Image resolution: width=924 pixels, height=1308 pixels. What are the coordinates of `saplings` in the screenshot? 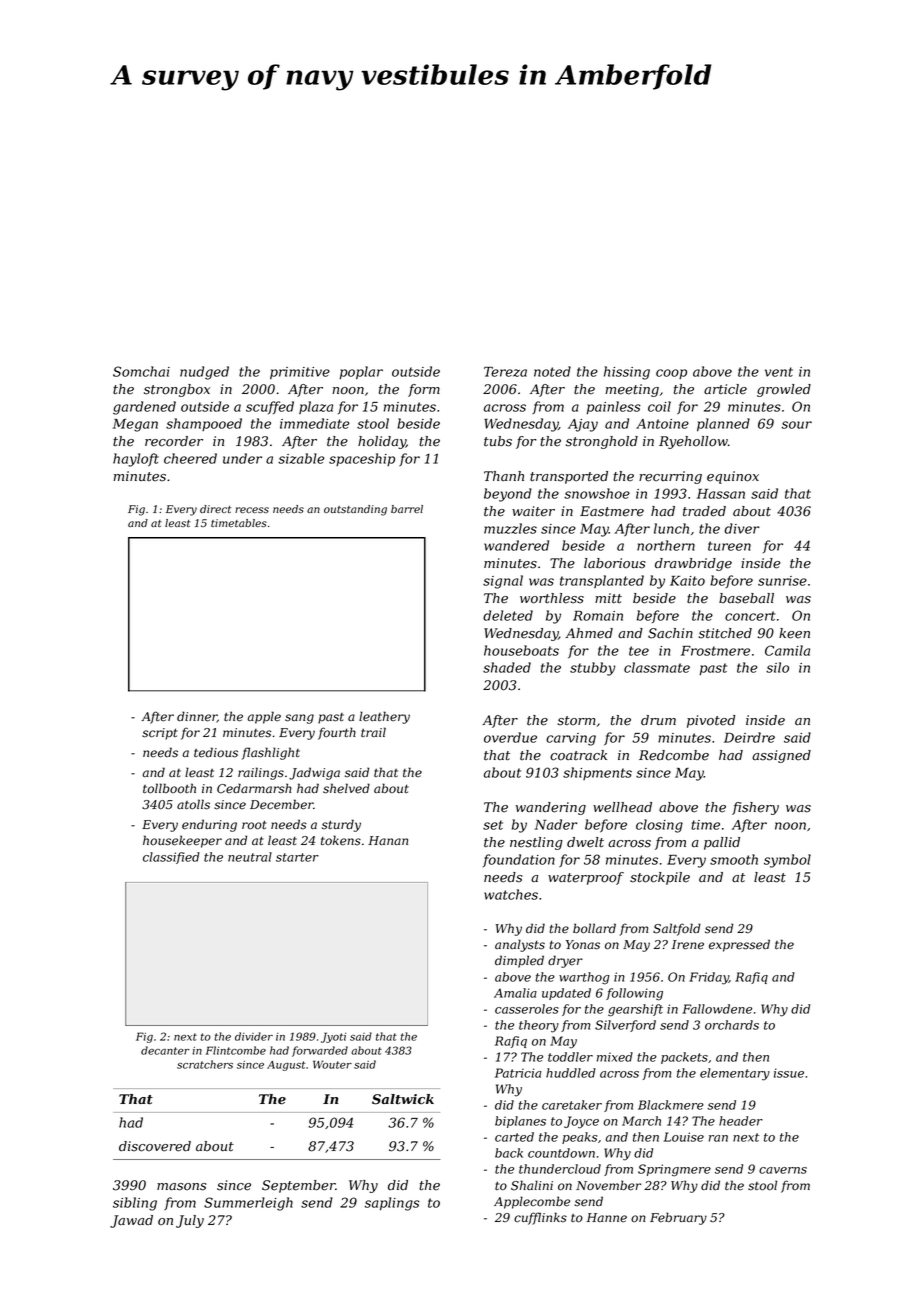 It's located at (392, 1204).
